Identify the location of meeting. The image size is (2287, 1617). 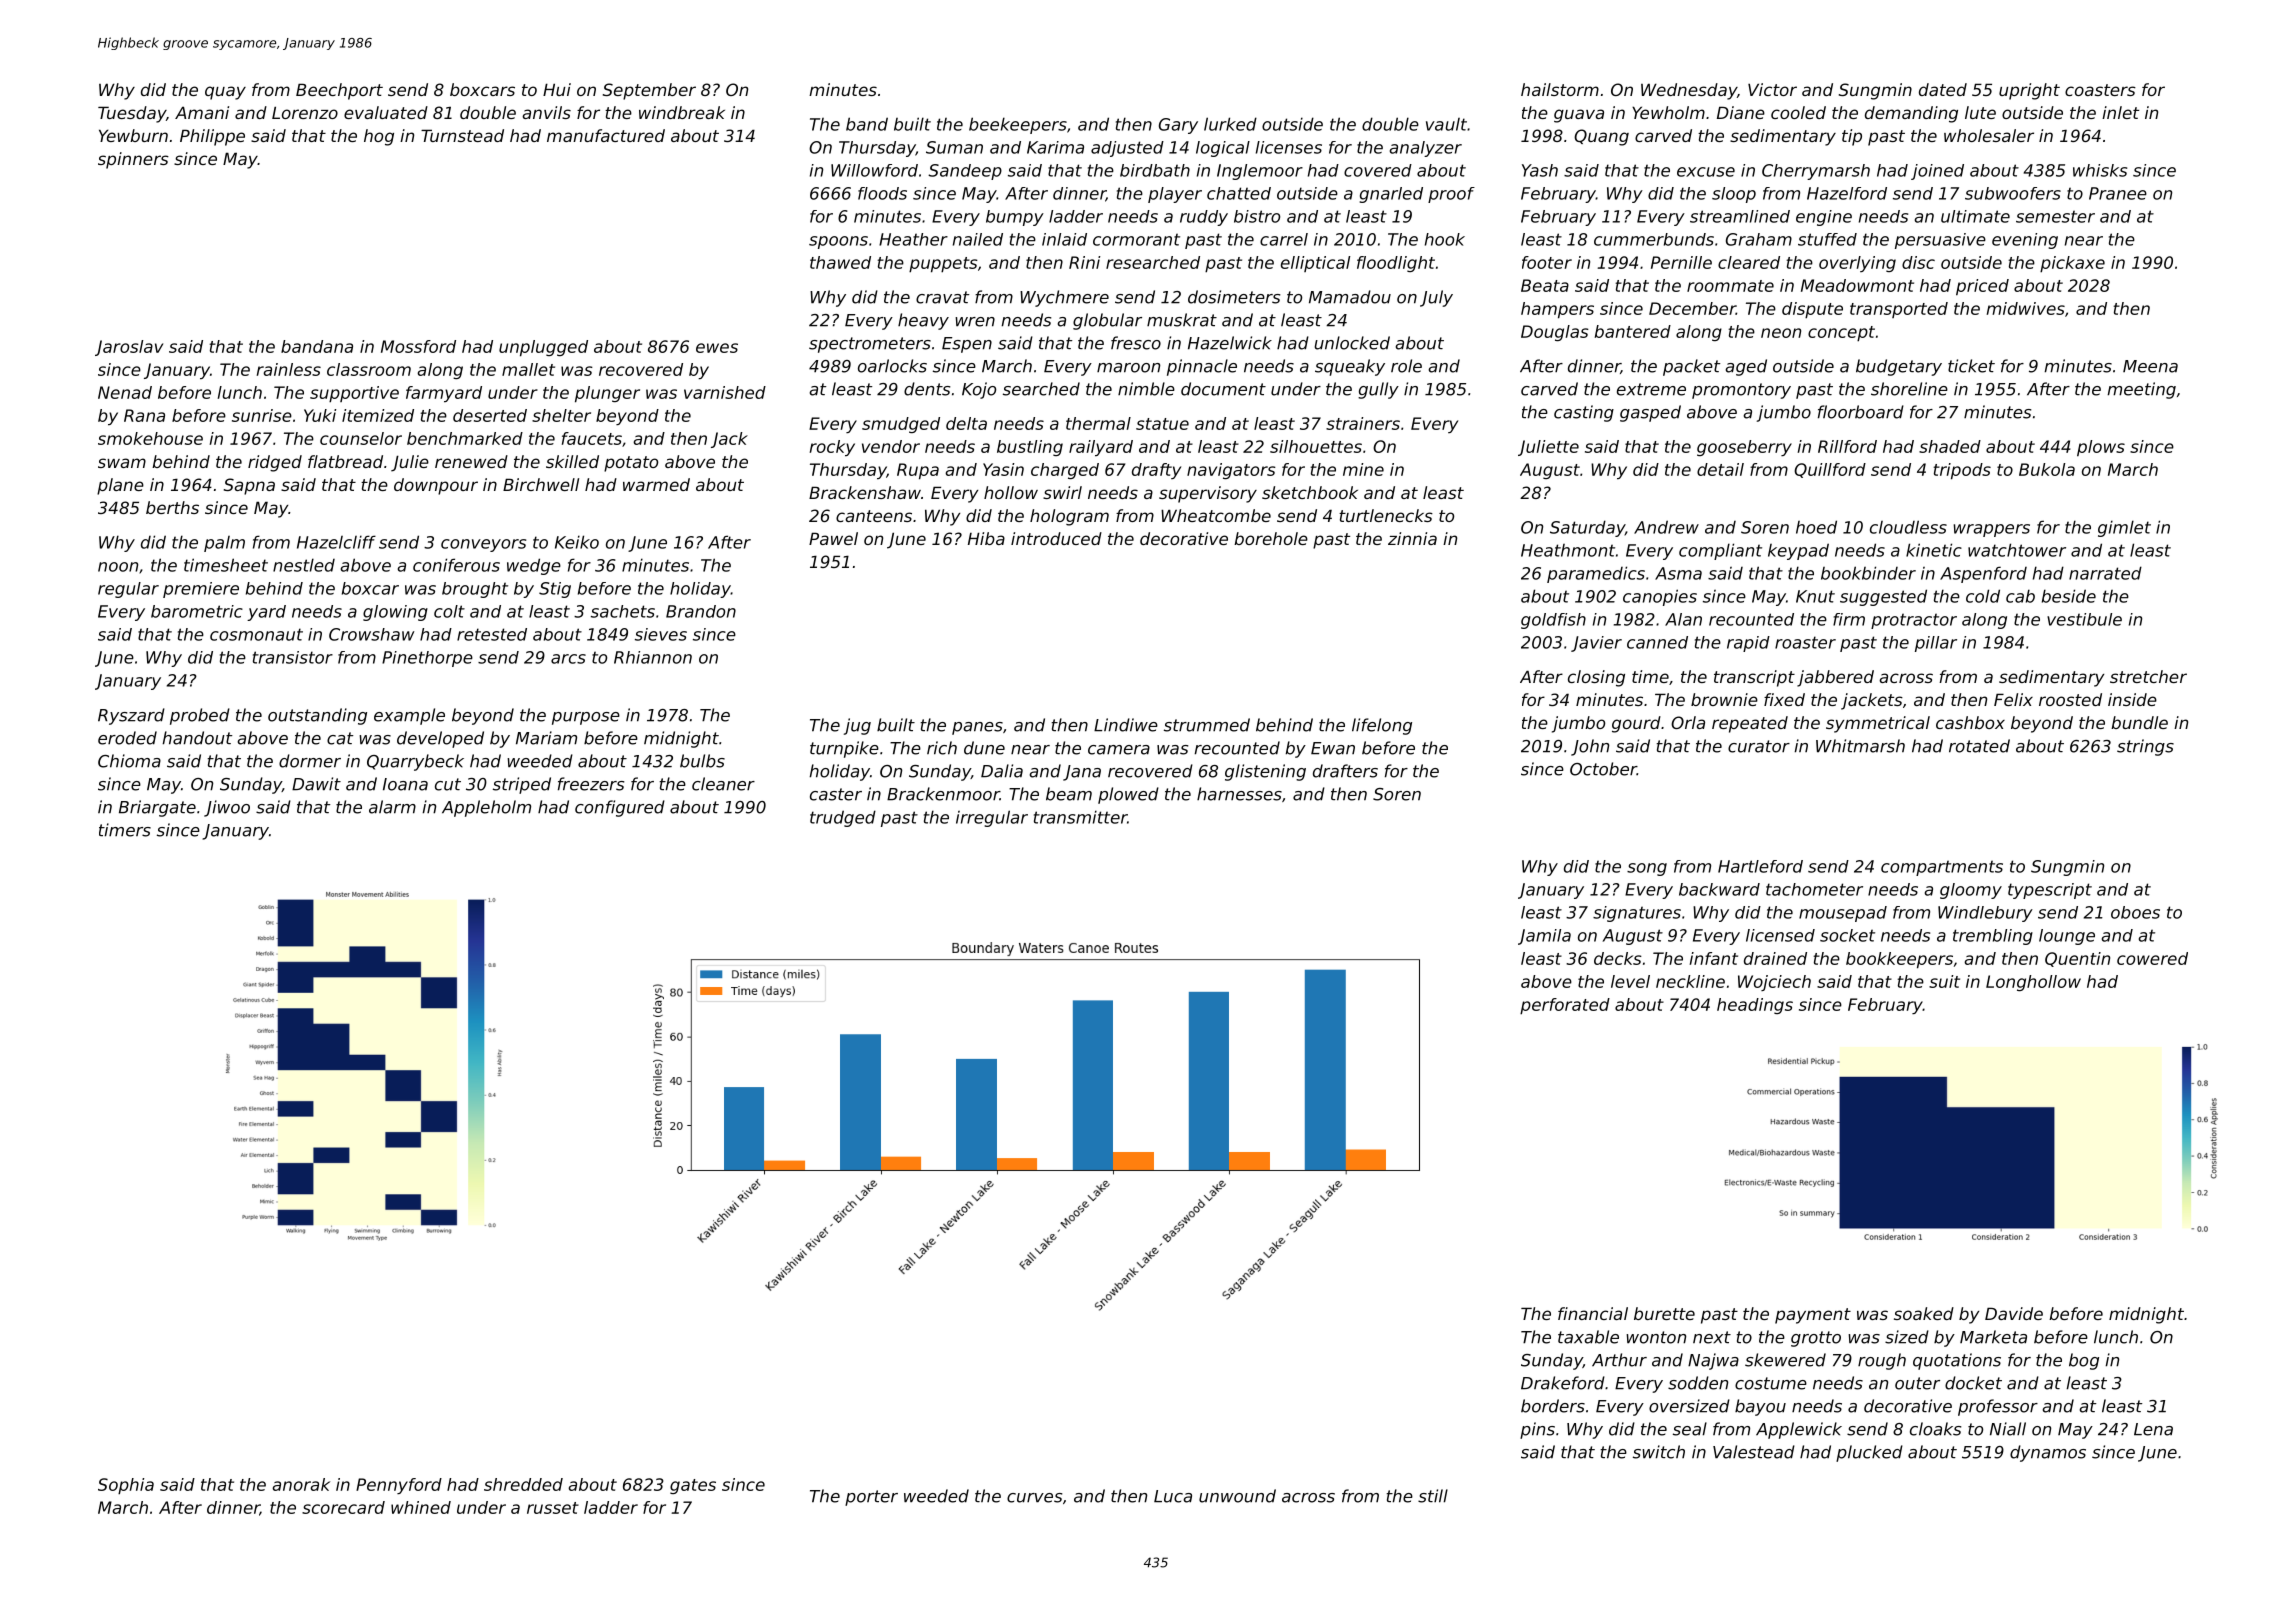
(2141, 390).
